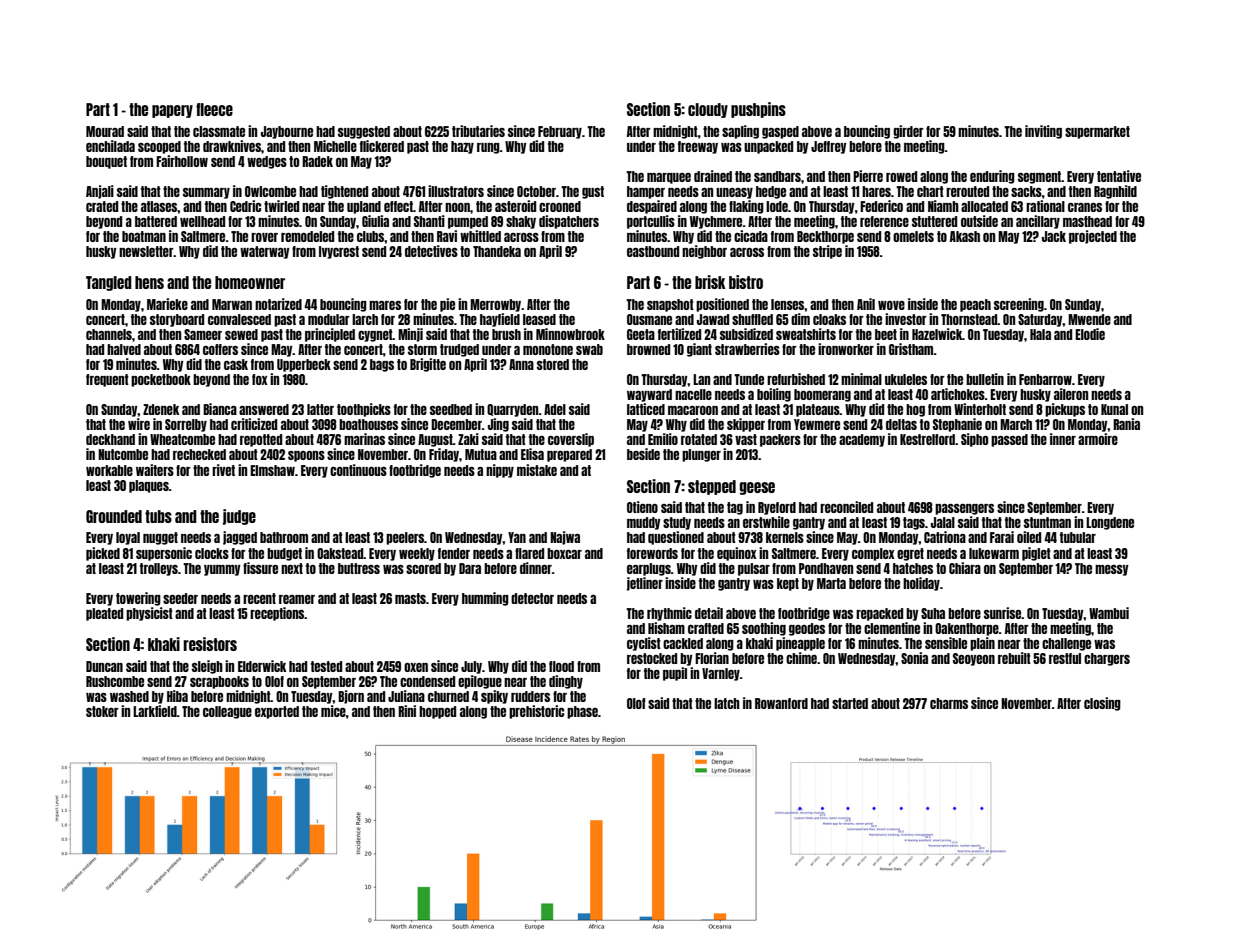 The height and width of the screenshot is (952, 1233). I want to click on ukuleles, so click(906, 379).
